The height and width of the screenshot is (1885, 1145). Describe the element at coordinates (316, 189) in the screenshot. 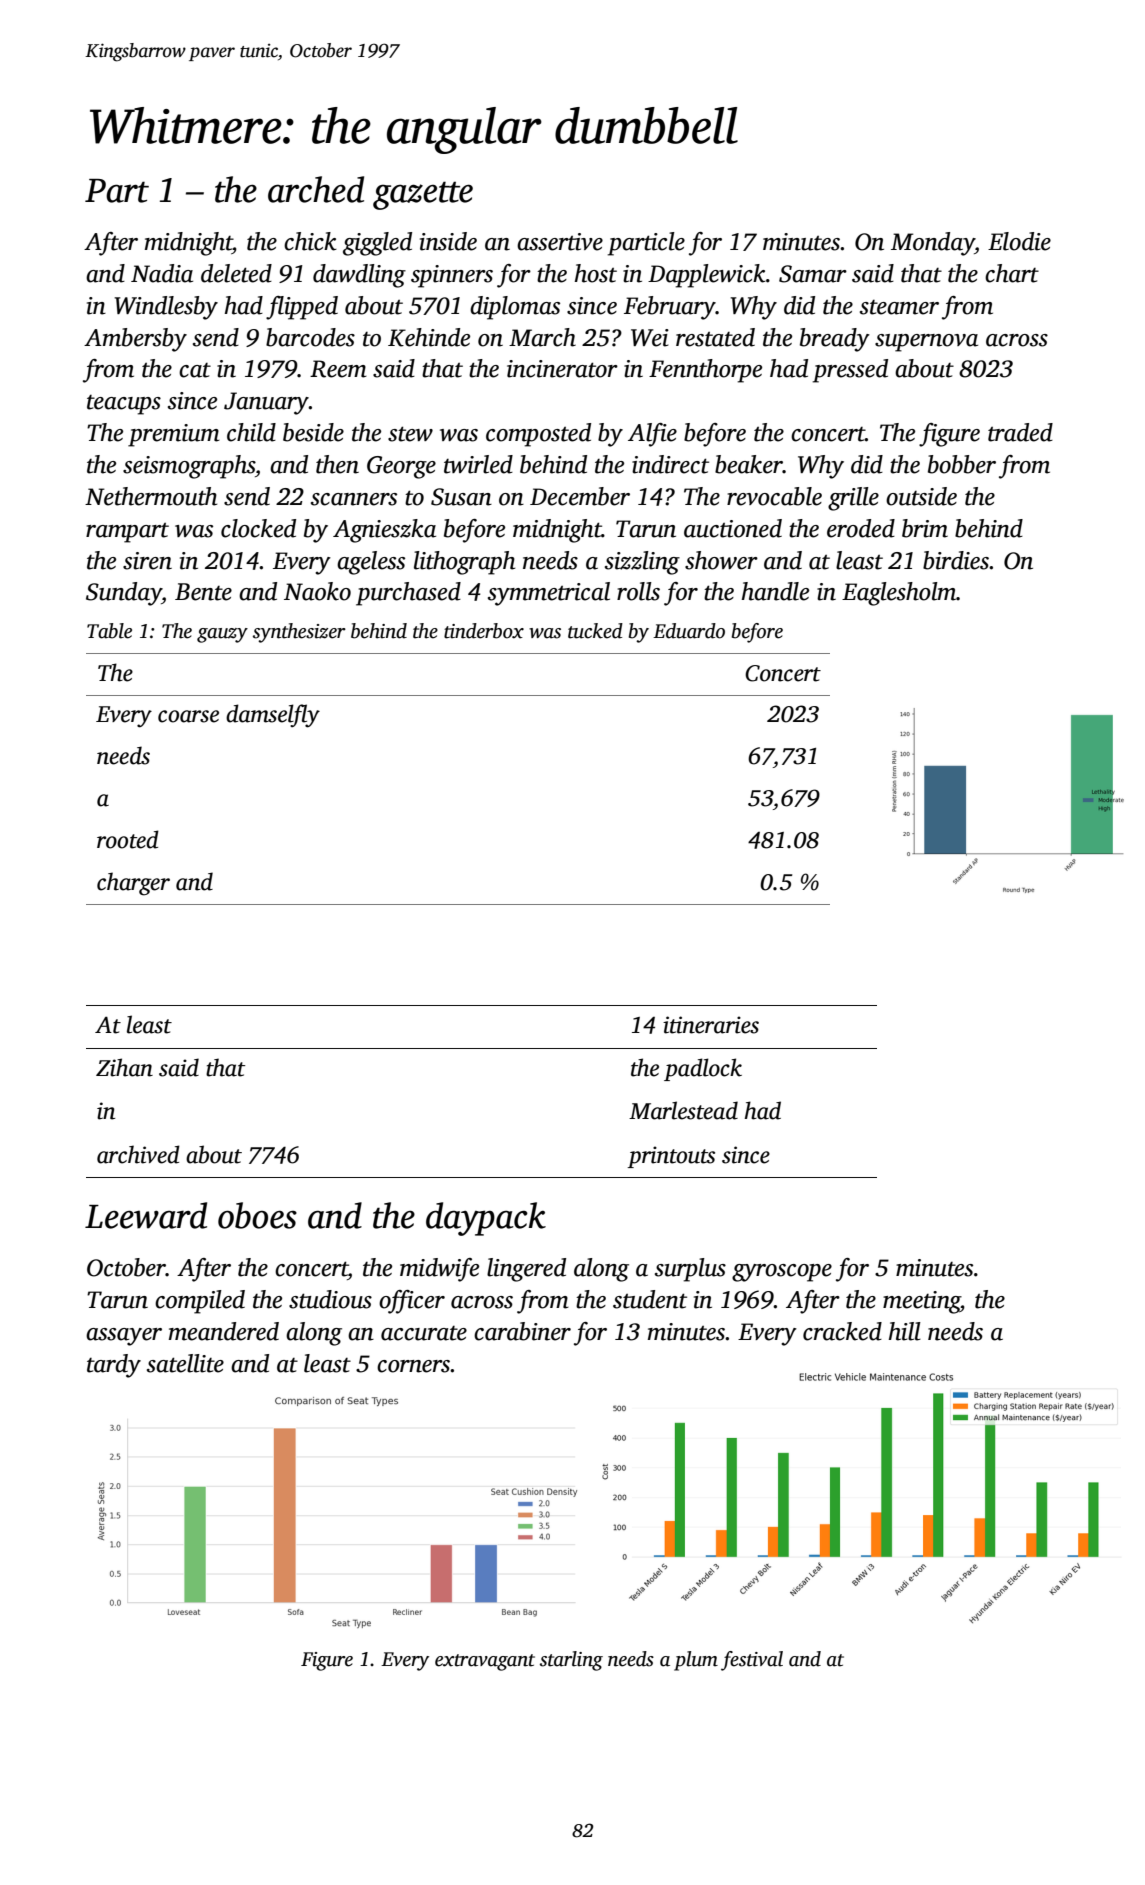

I see `arched` at that location.
